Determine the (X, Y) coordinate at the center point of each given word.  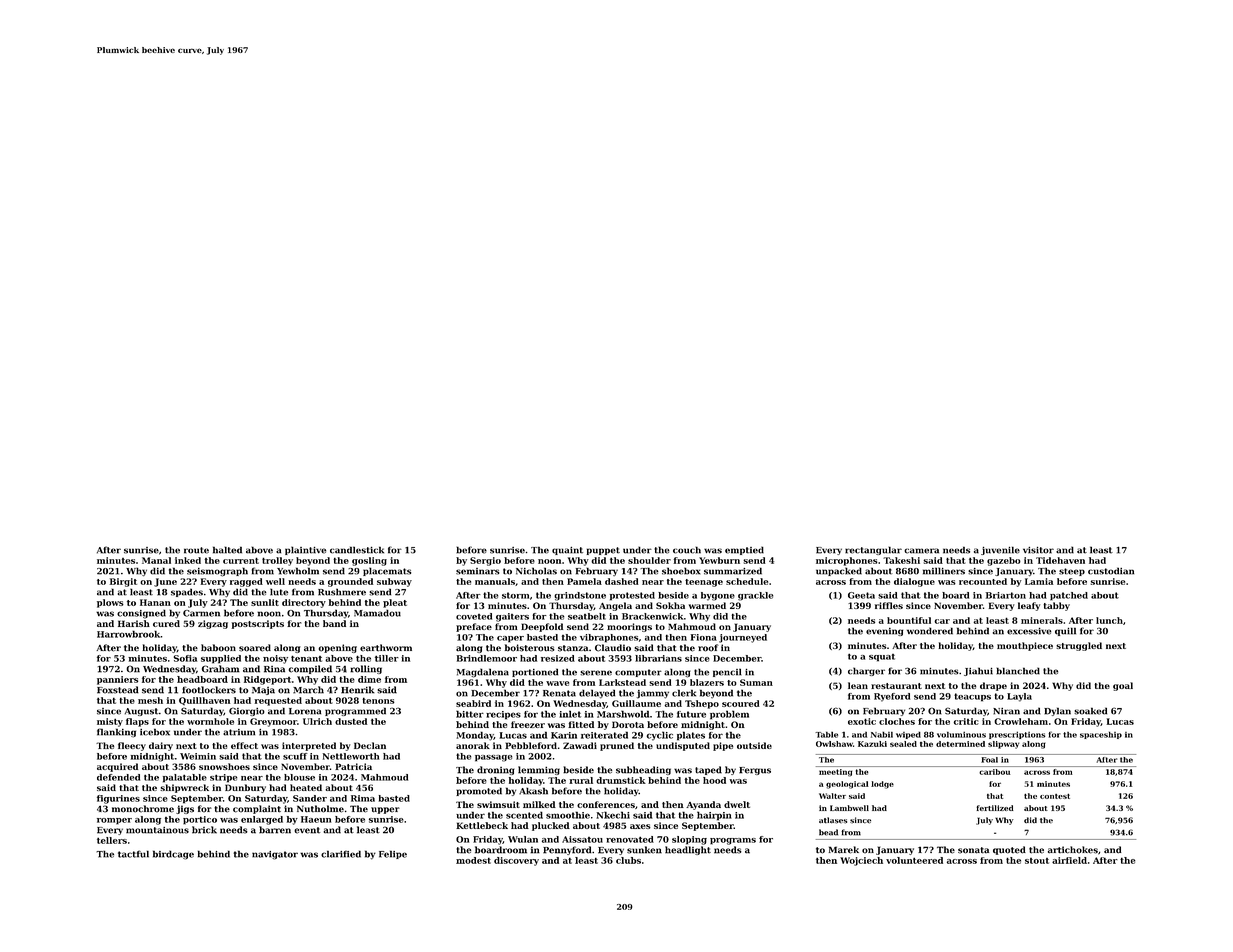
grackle (755, 596)
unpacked (839, 571)
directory (304, 603)
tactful (133, 854)
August (142, 712)
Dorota (628, 724)
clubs (628, 860)
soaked (1090, 711)
